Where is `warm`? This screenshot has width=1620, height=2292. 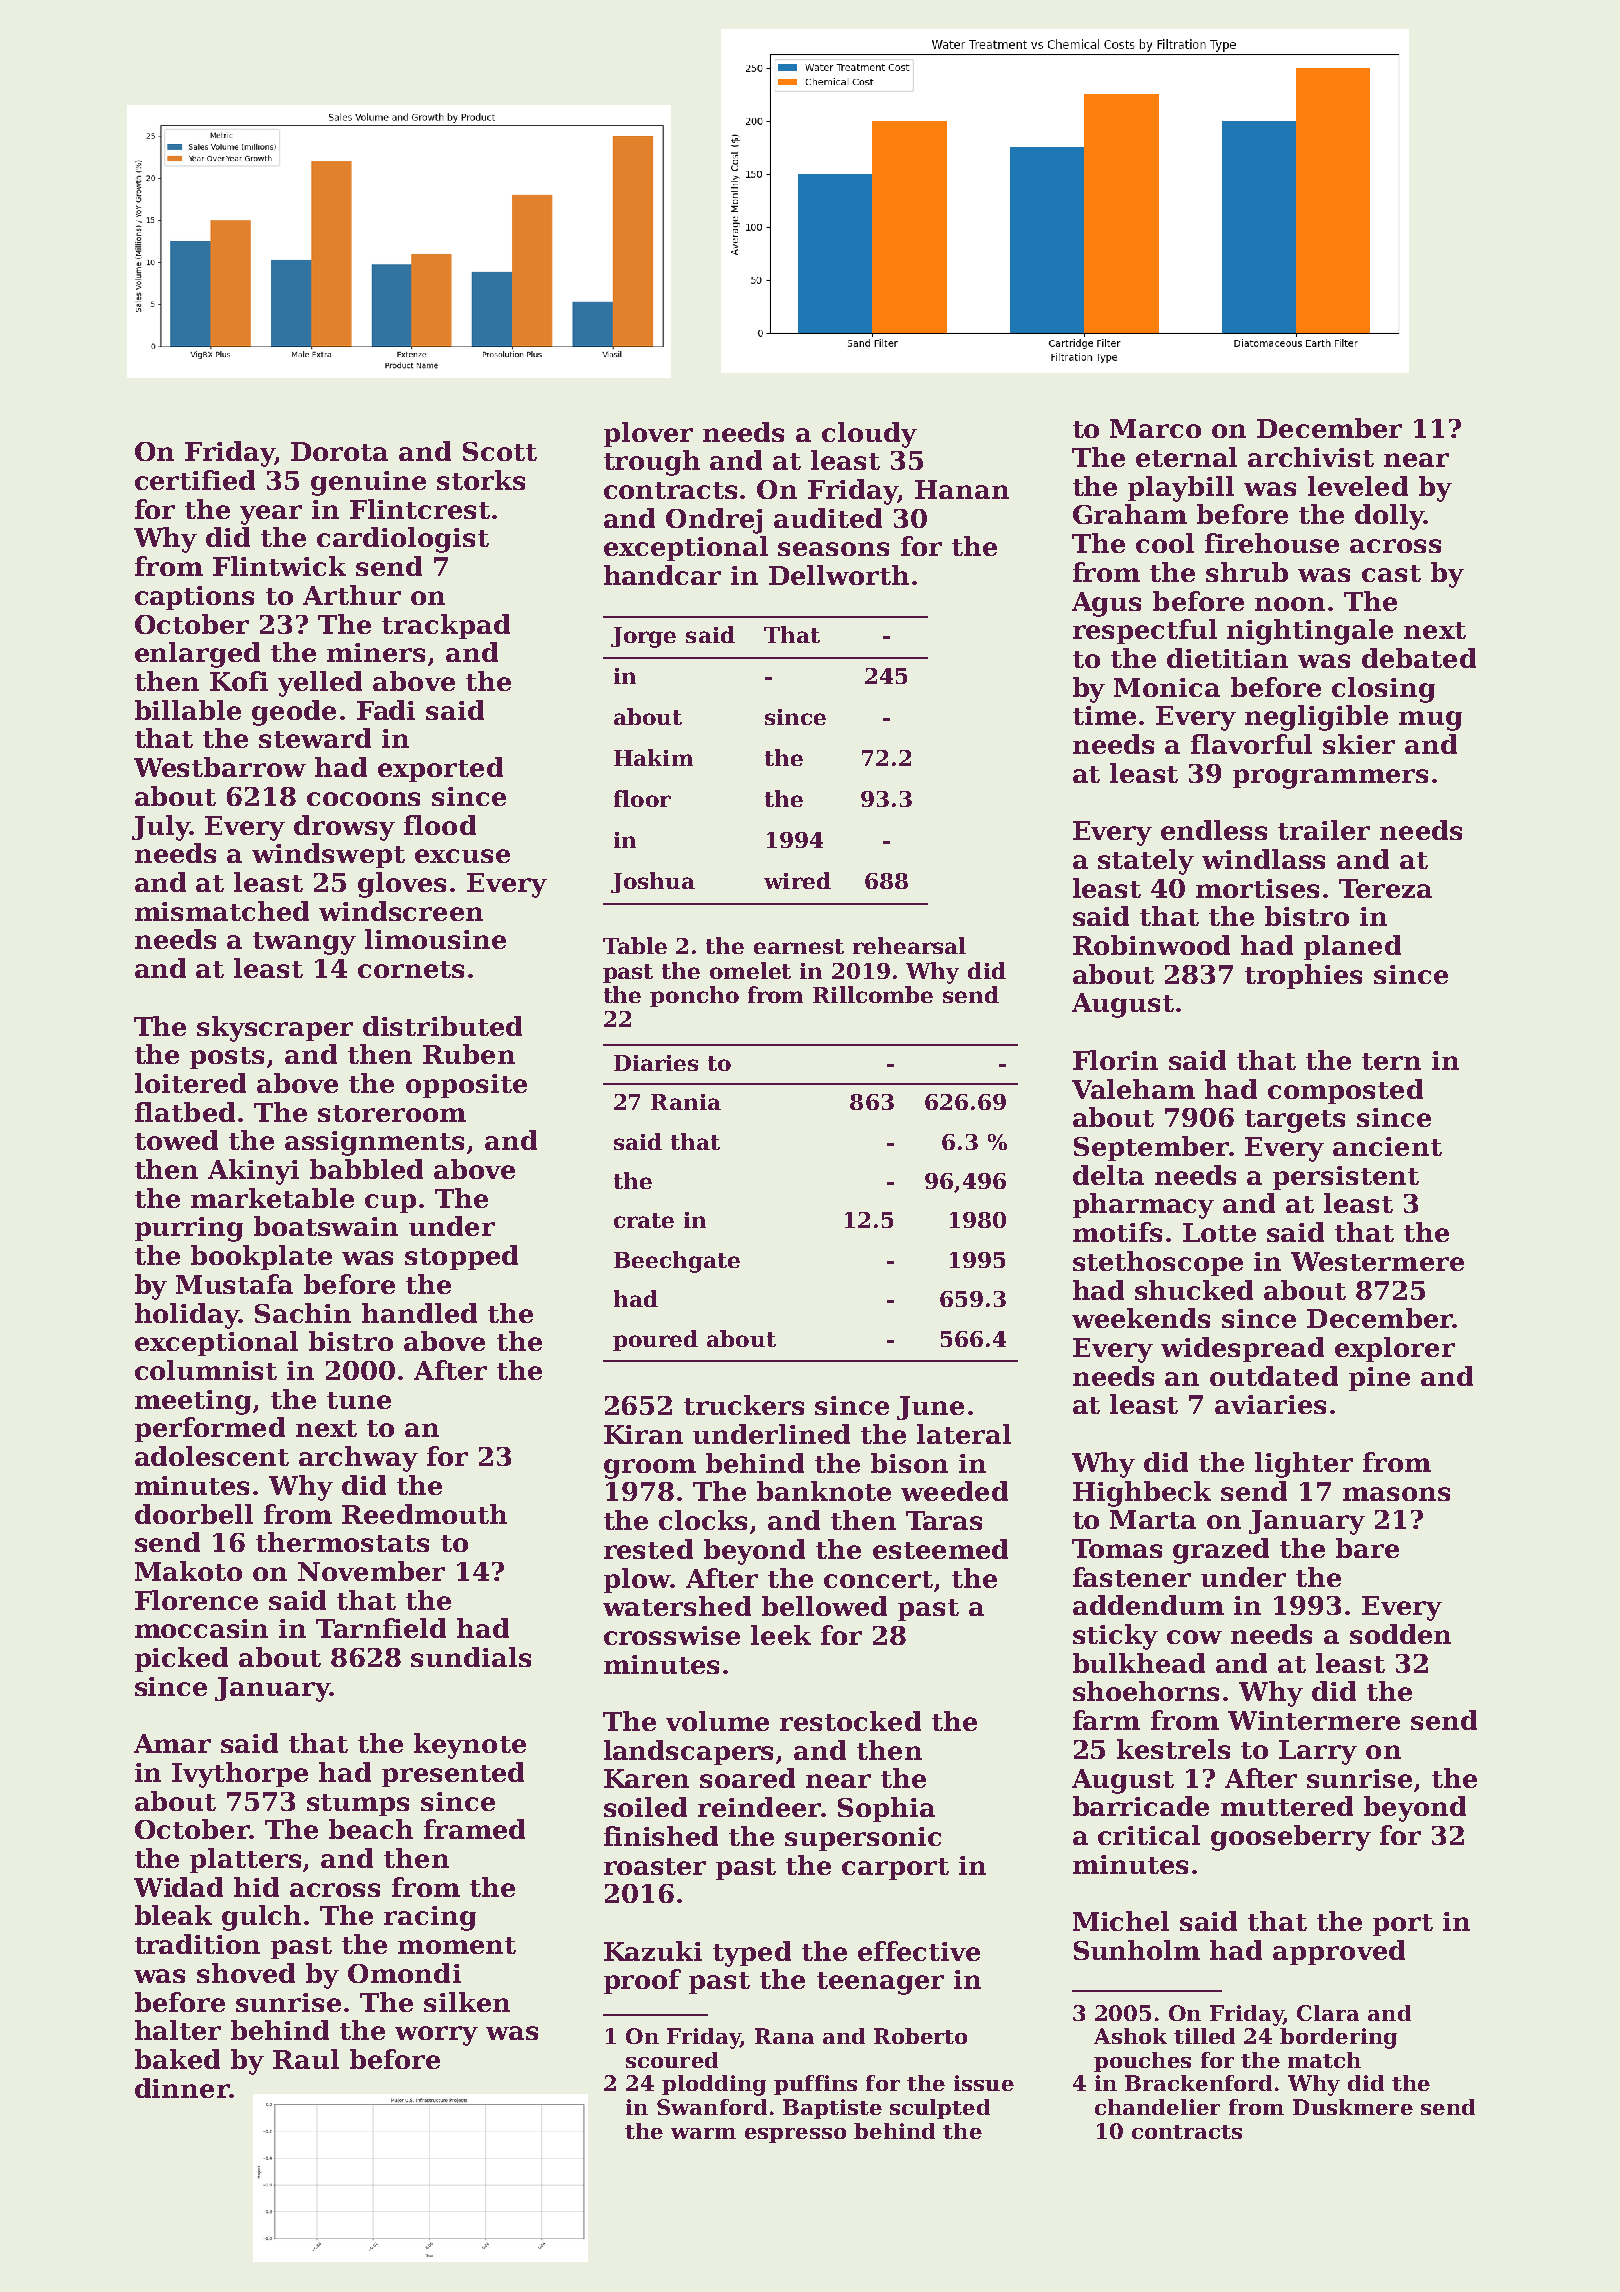
warm is located at coordinates (703, 2133).
